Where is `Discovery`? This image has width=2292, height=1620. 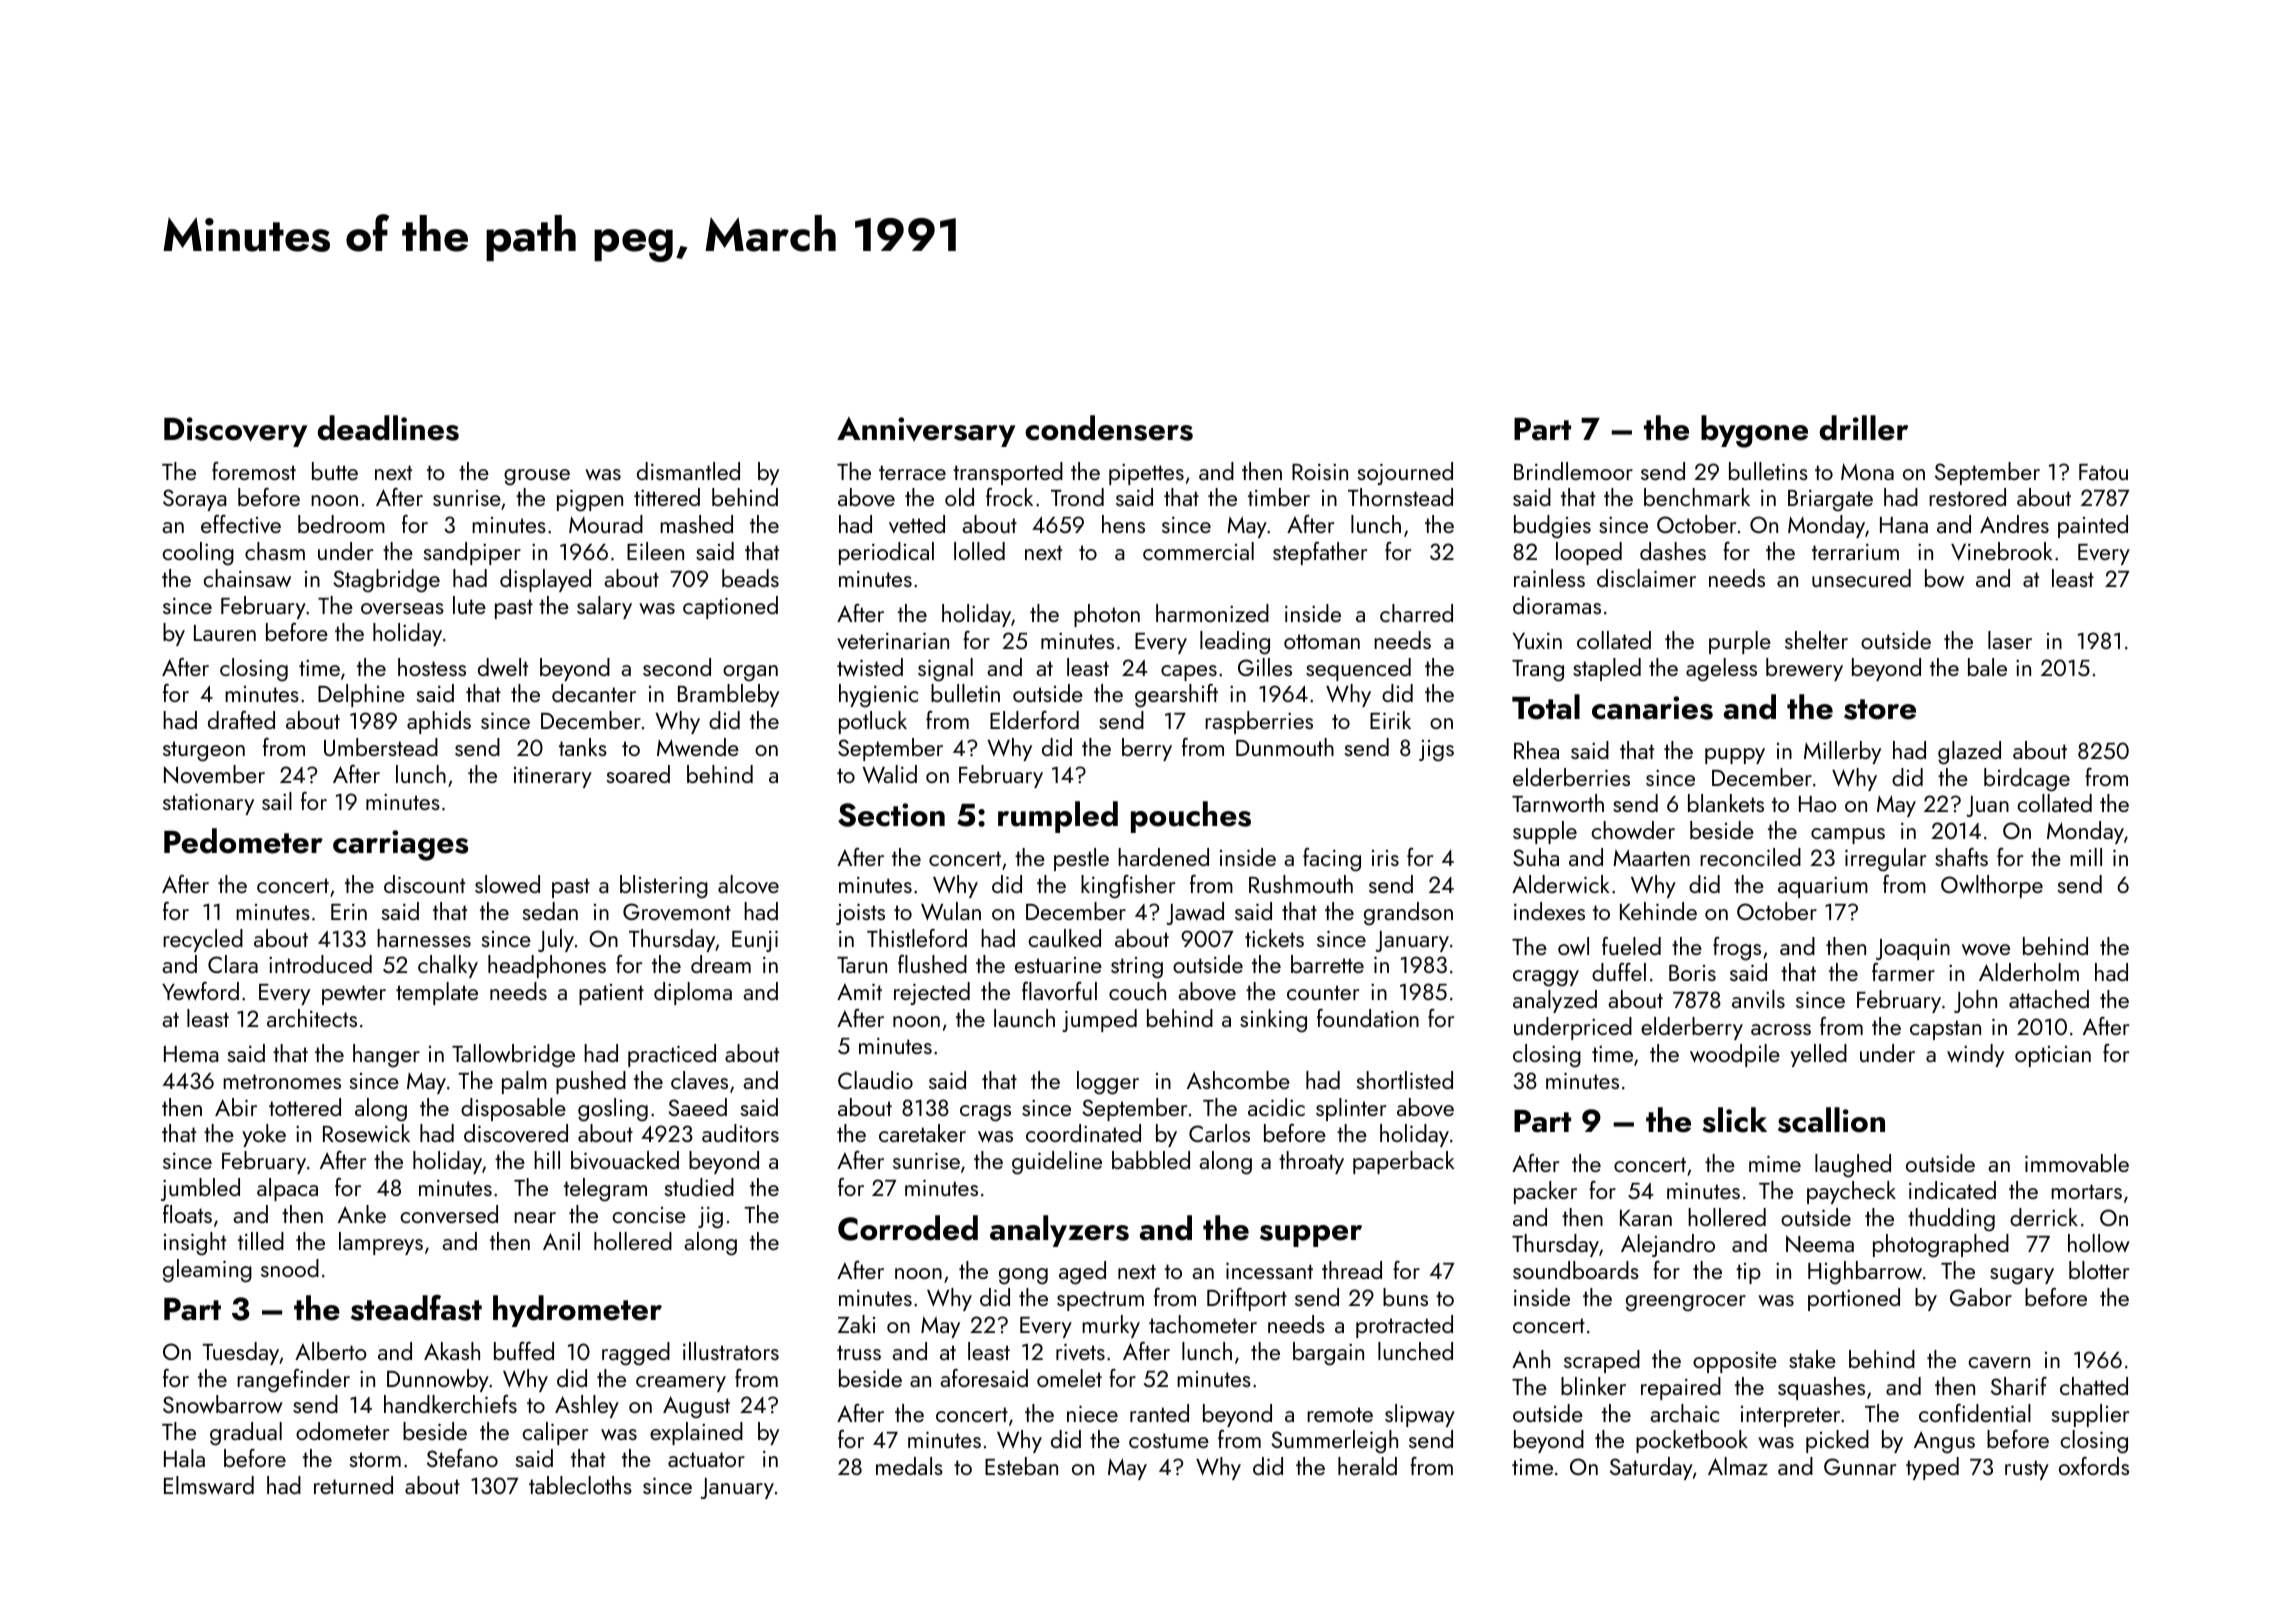 Discovery is located at coordinates (235, 432).
